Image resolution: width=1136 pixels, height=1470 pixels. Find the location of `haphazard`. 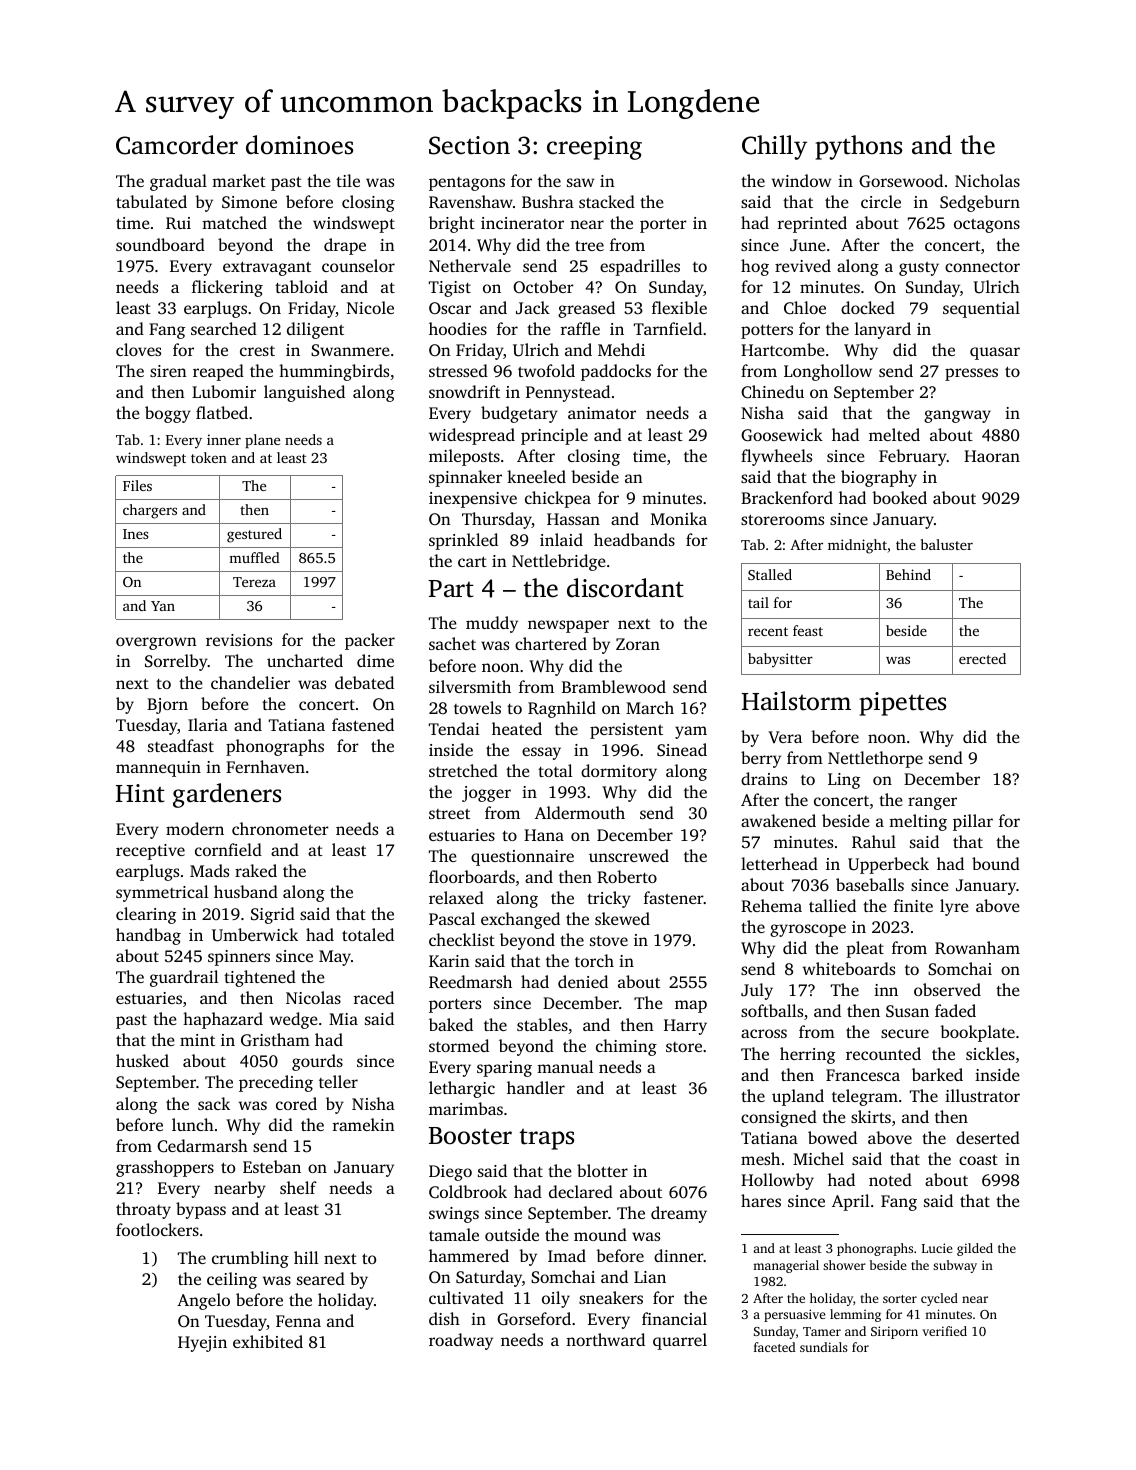

haphazard is located at coordinates (223, 1020).
